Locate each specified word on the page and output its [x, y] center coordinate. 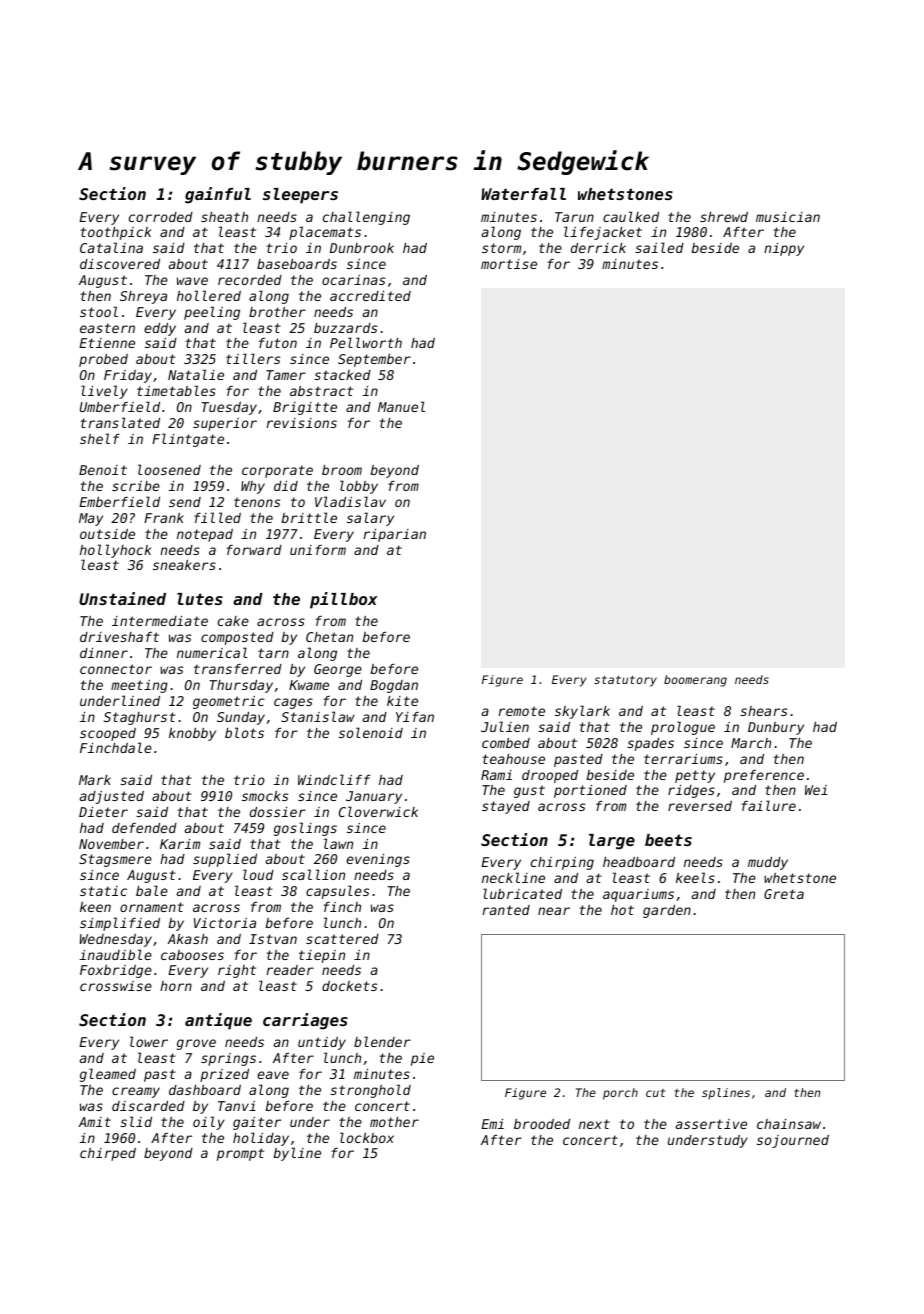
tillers [253, 358]
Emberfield [119, 501]
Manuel [401, 406]
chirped [108, 1154]
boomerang [695, 681]
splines [726, 1094]
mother [394, 1122]
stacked [342, 375]
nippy [784, 249]
